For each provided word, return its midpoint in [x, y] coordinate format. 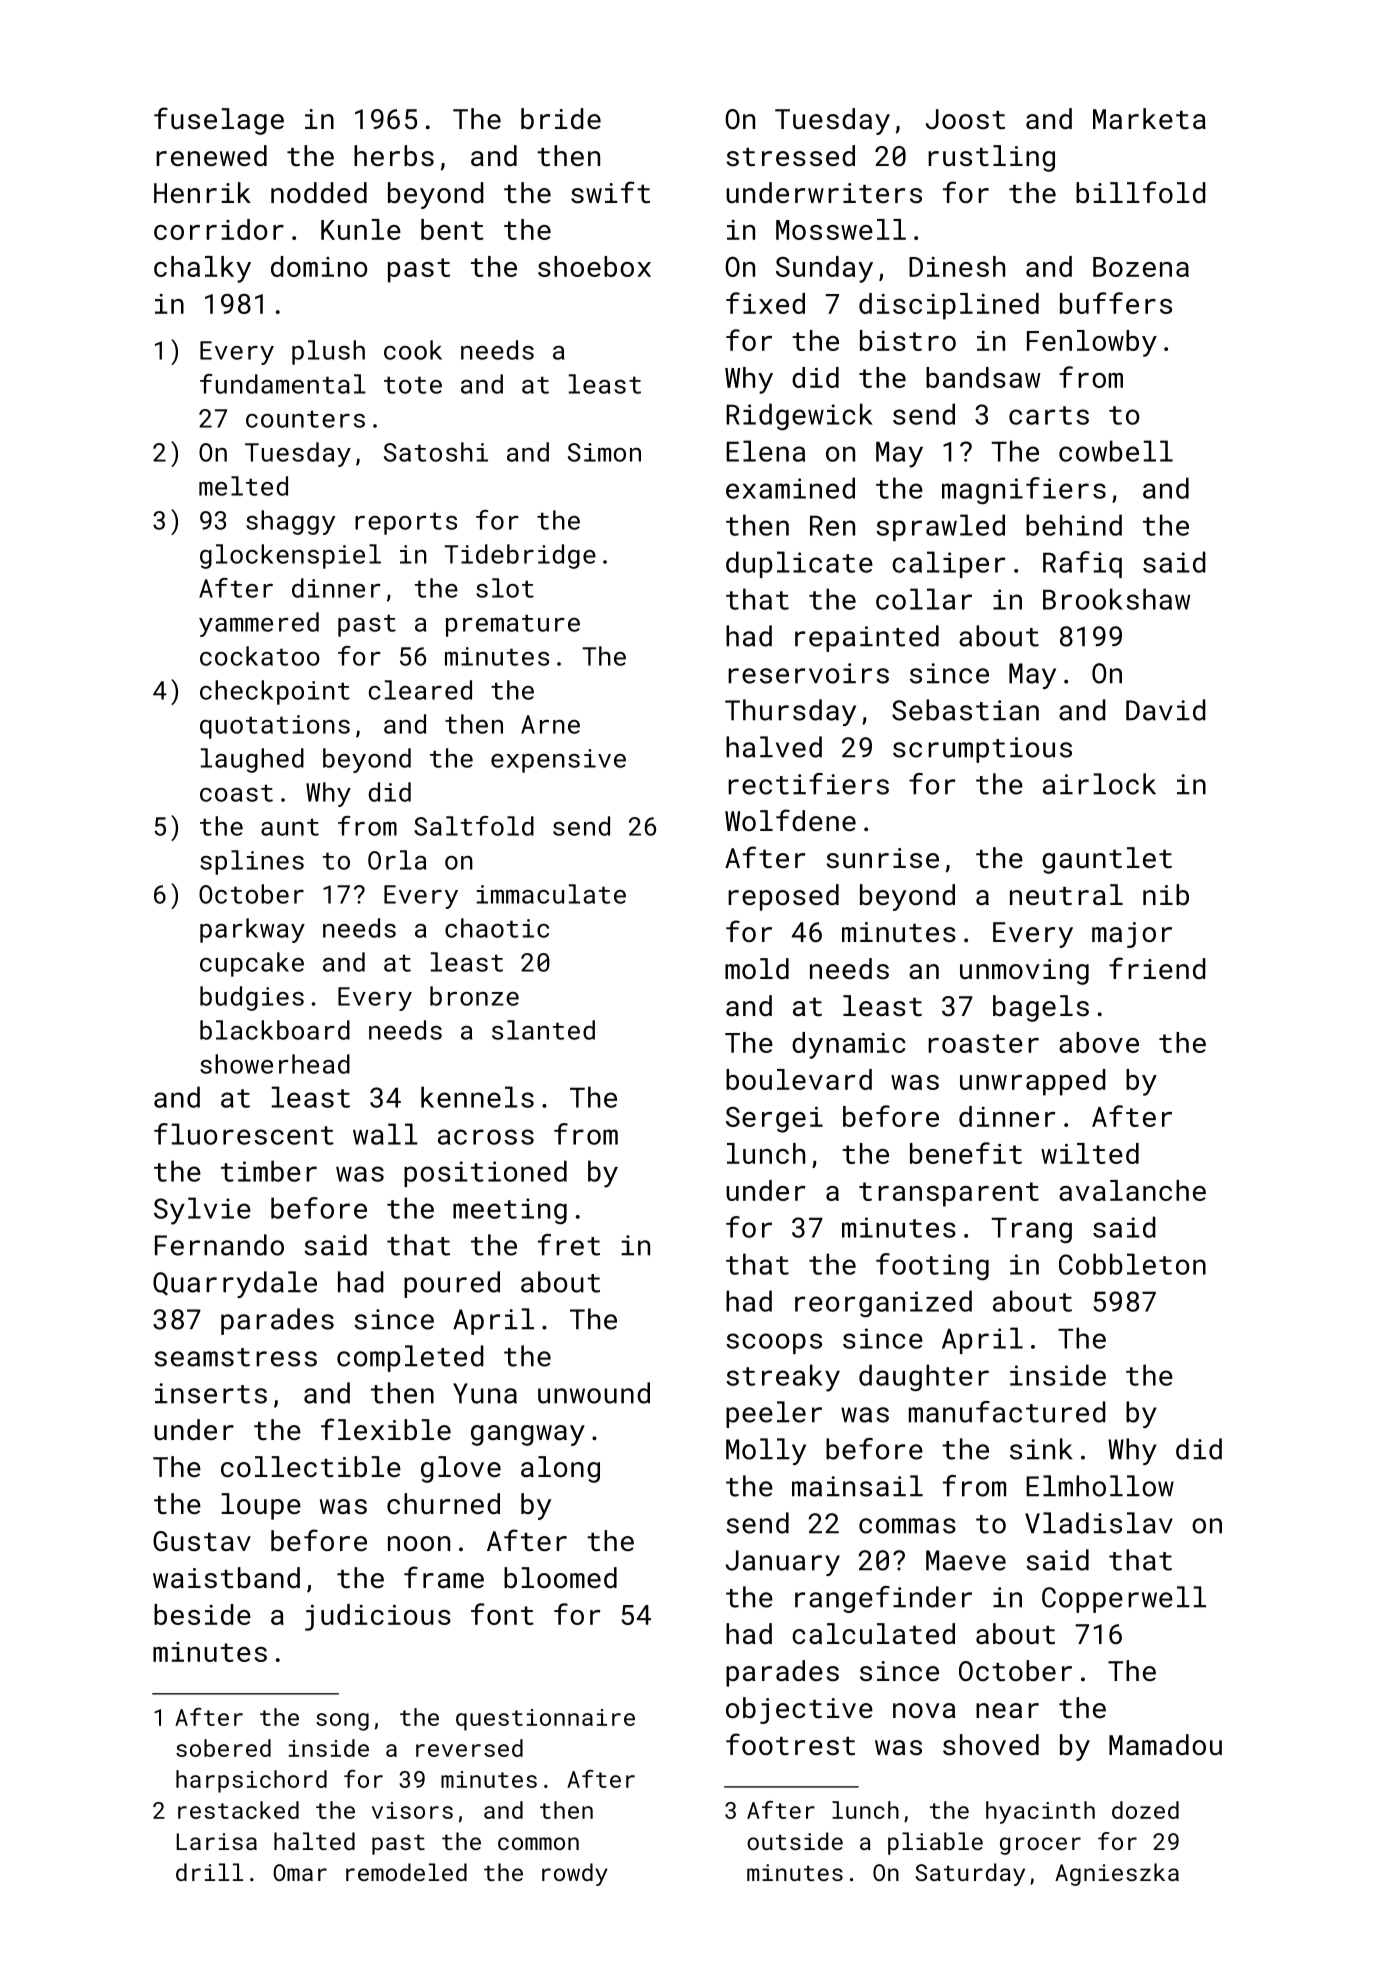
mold [757, 968]
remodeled [406, 1872]
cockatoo [260, 656]
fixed [765, 303]
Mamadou [1165, 1744]
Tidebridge [520, 556]
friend [1157, 968]
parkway [252, 930]
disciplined [949, 306]
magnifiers [1024, 491]
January [782, 1563]
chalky [202, 269]
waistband [226, 1578]
